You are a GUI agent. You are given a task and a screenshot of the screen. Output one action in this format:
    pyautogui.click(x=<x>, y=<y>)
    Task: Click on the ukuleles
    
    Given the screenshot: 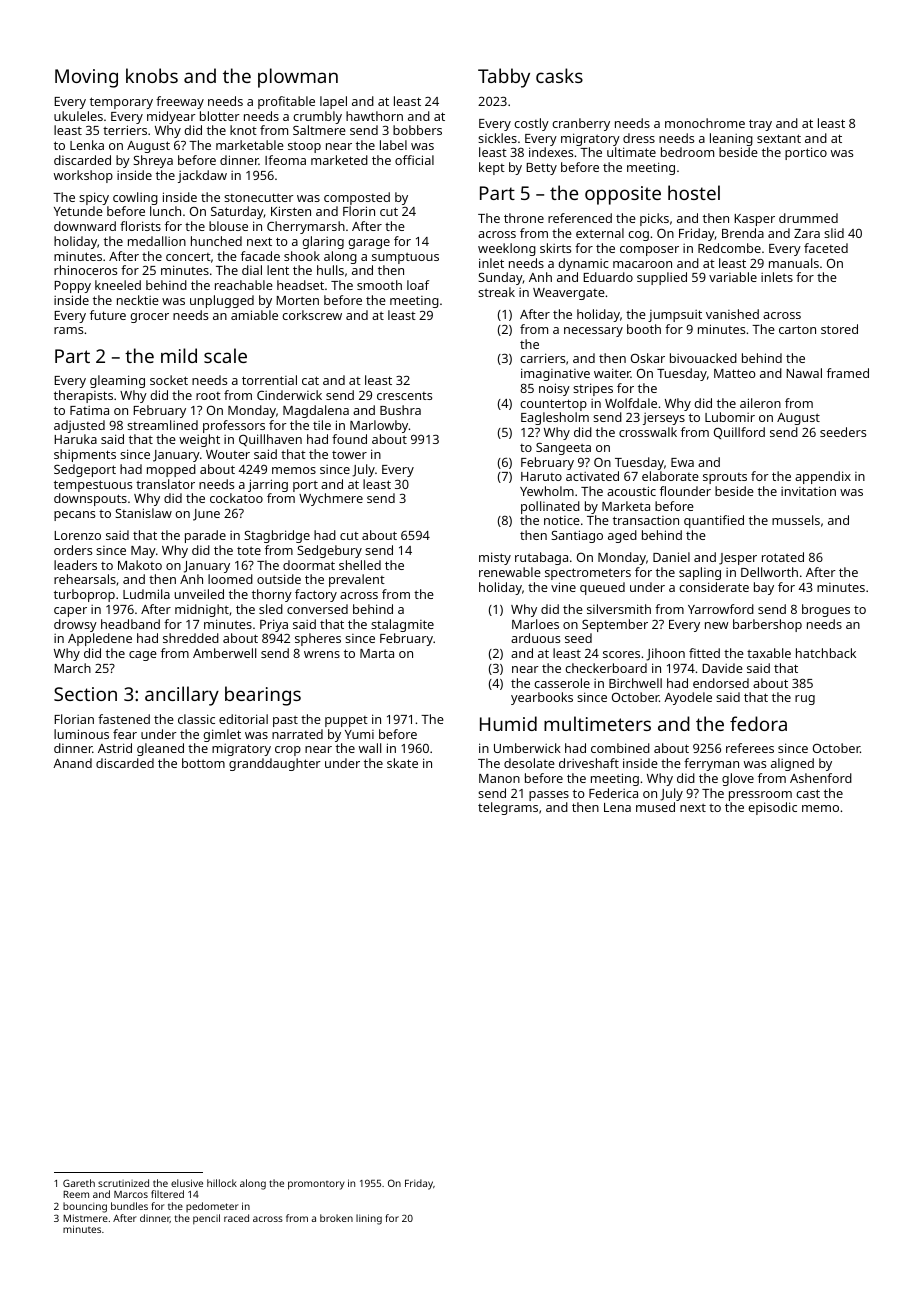 What is the action you would take?
    pyautogui.click(x=78, y=116)
